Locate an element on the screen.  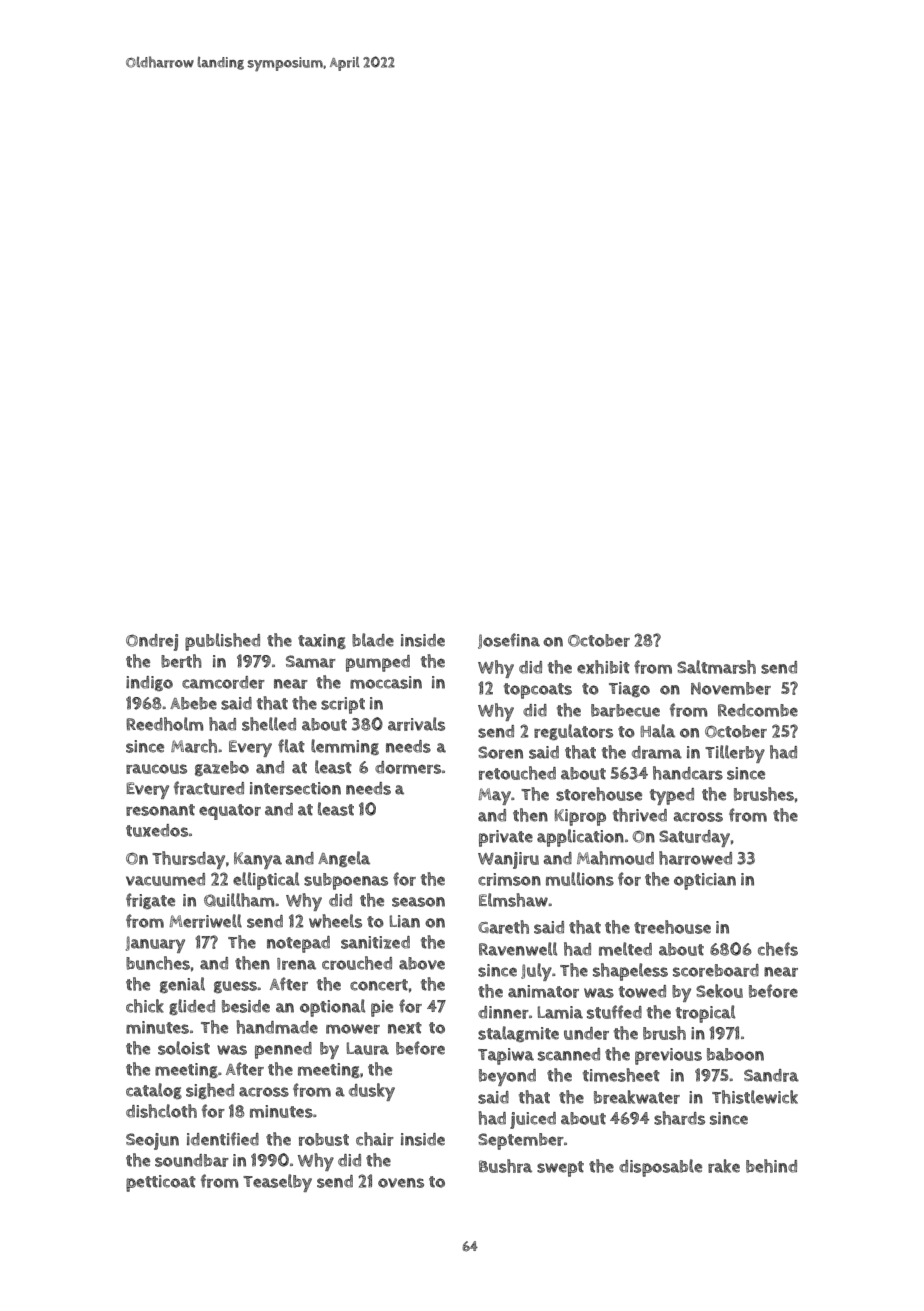
Saltmarsh is located at coordinates (716, 667).
